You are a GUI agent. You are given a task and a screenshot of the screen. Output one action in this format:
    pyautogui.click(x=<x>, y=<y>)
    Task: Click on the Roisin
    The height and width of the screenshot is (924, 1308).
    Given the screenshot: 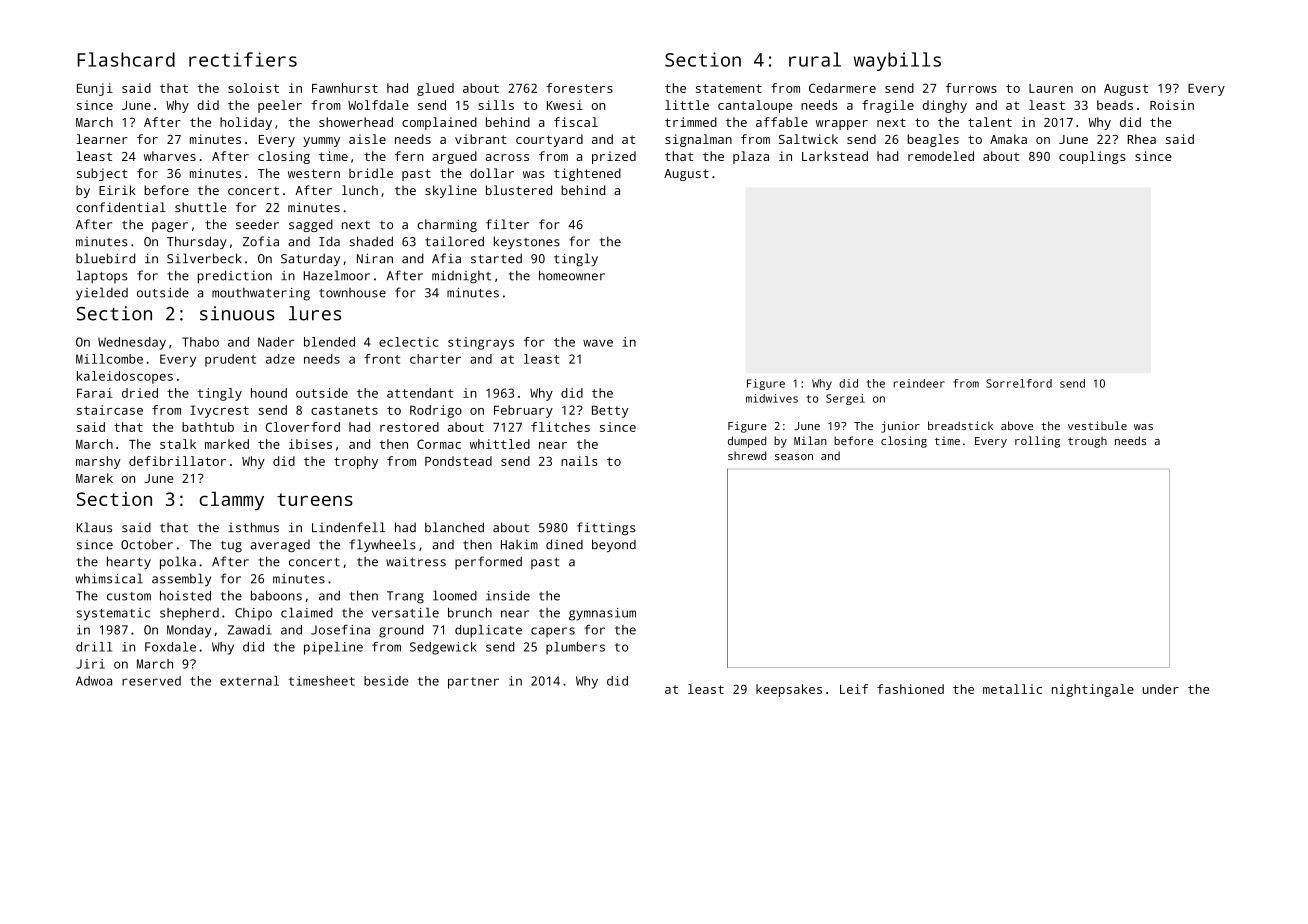 What is the action you would take?
    pyautogui.click(x=1172, y=105)
